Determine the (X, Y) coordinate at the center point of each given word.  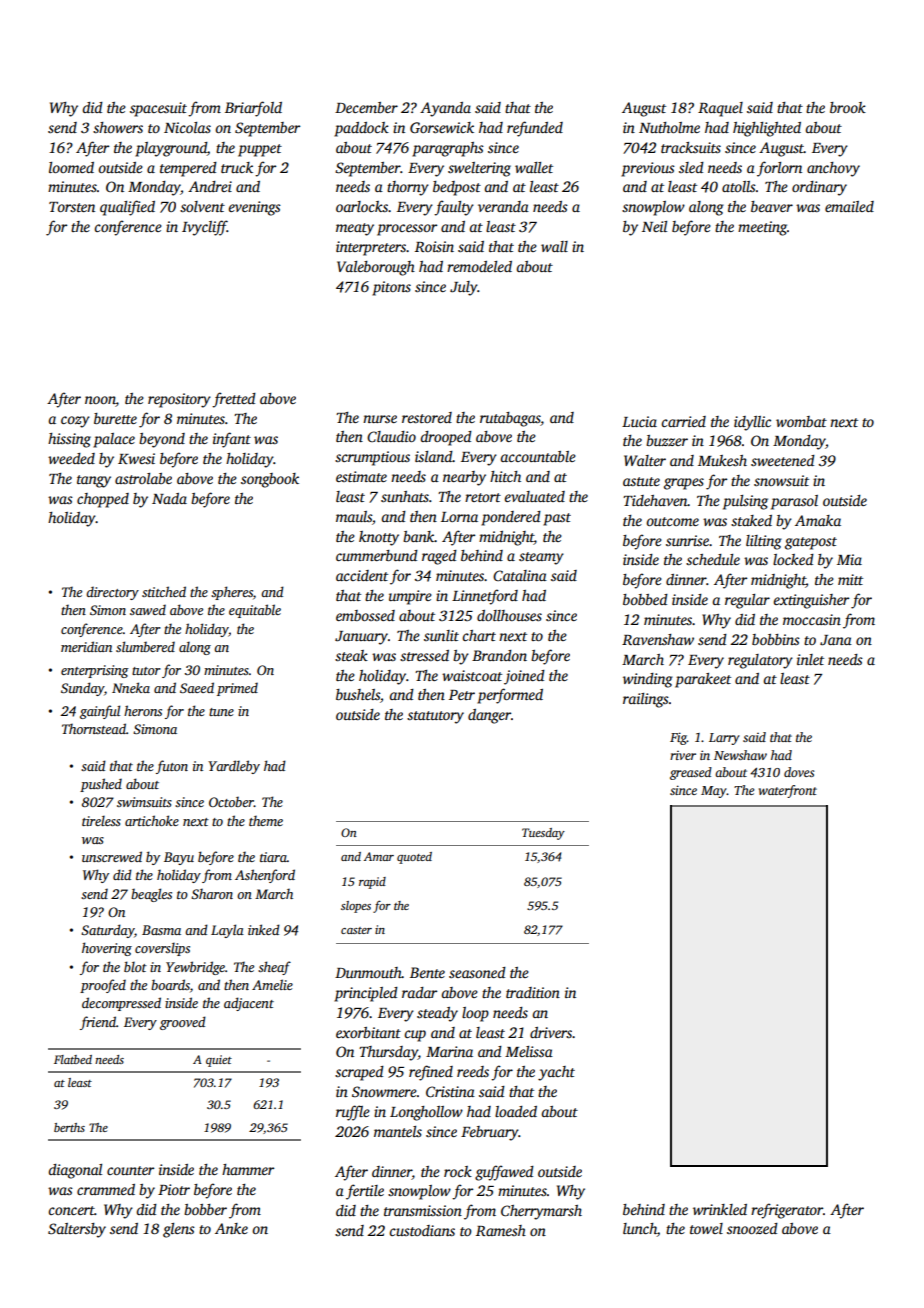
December (366, 107)
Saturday (107, 931)
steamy (541, 558)
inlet (810, 659)
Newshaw (740, 755)
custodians (422, 1230)
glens (179, 1230)
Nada (169, 498)
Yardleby (234, 767)
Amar (379, 856)
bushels (358, 694)
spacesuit (158, 109)
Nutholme (669, 127)
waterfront (788, 791)
